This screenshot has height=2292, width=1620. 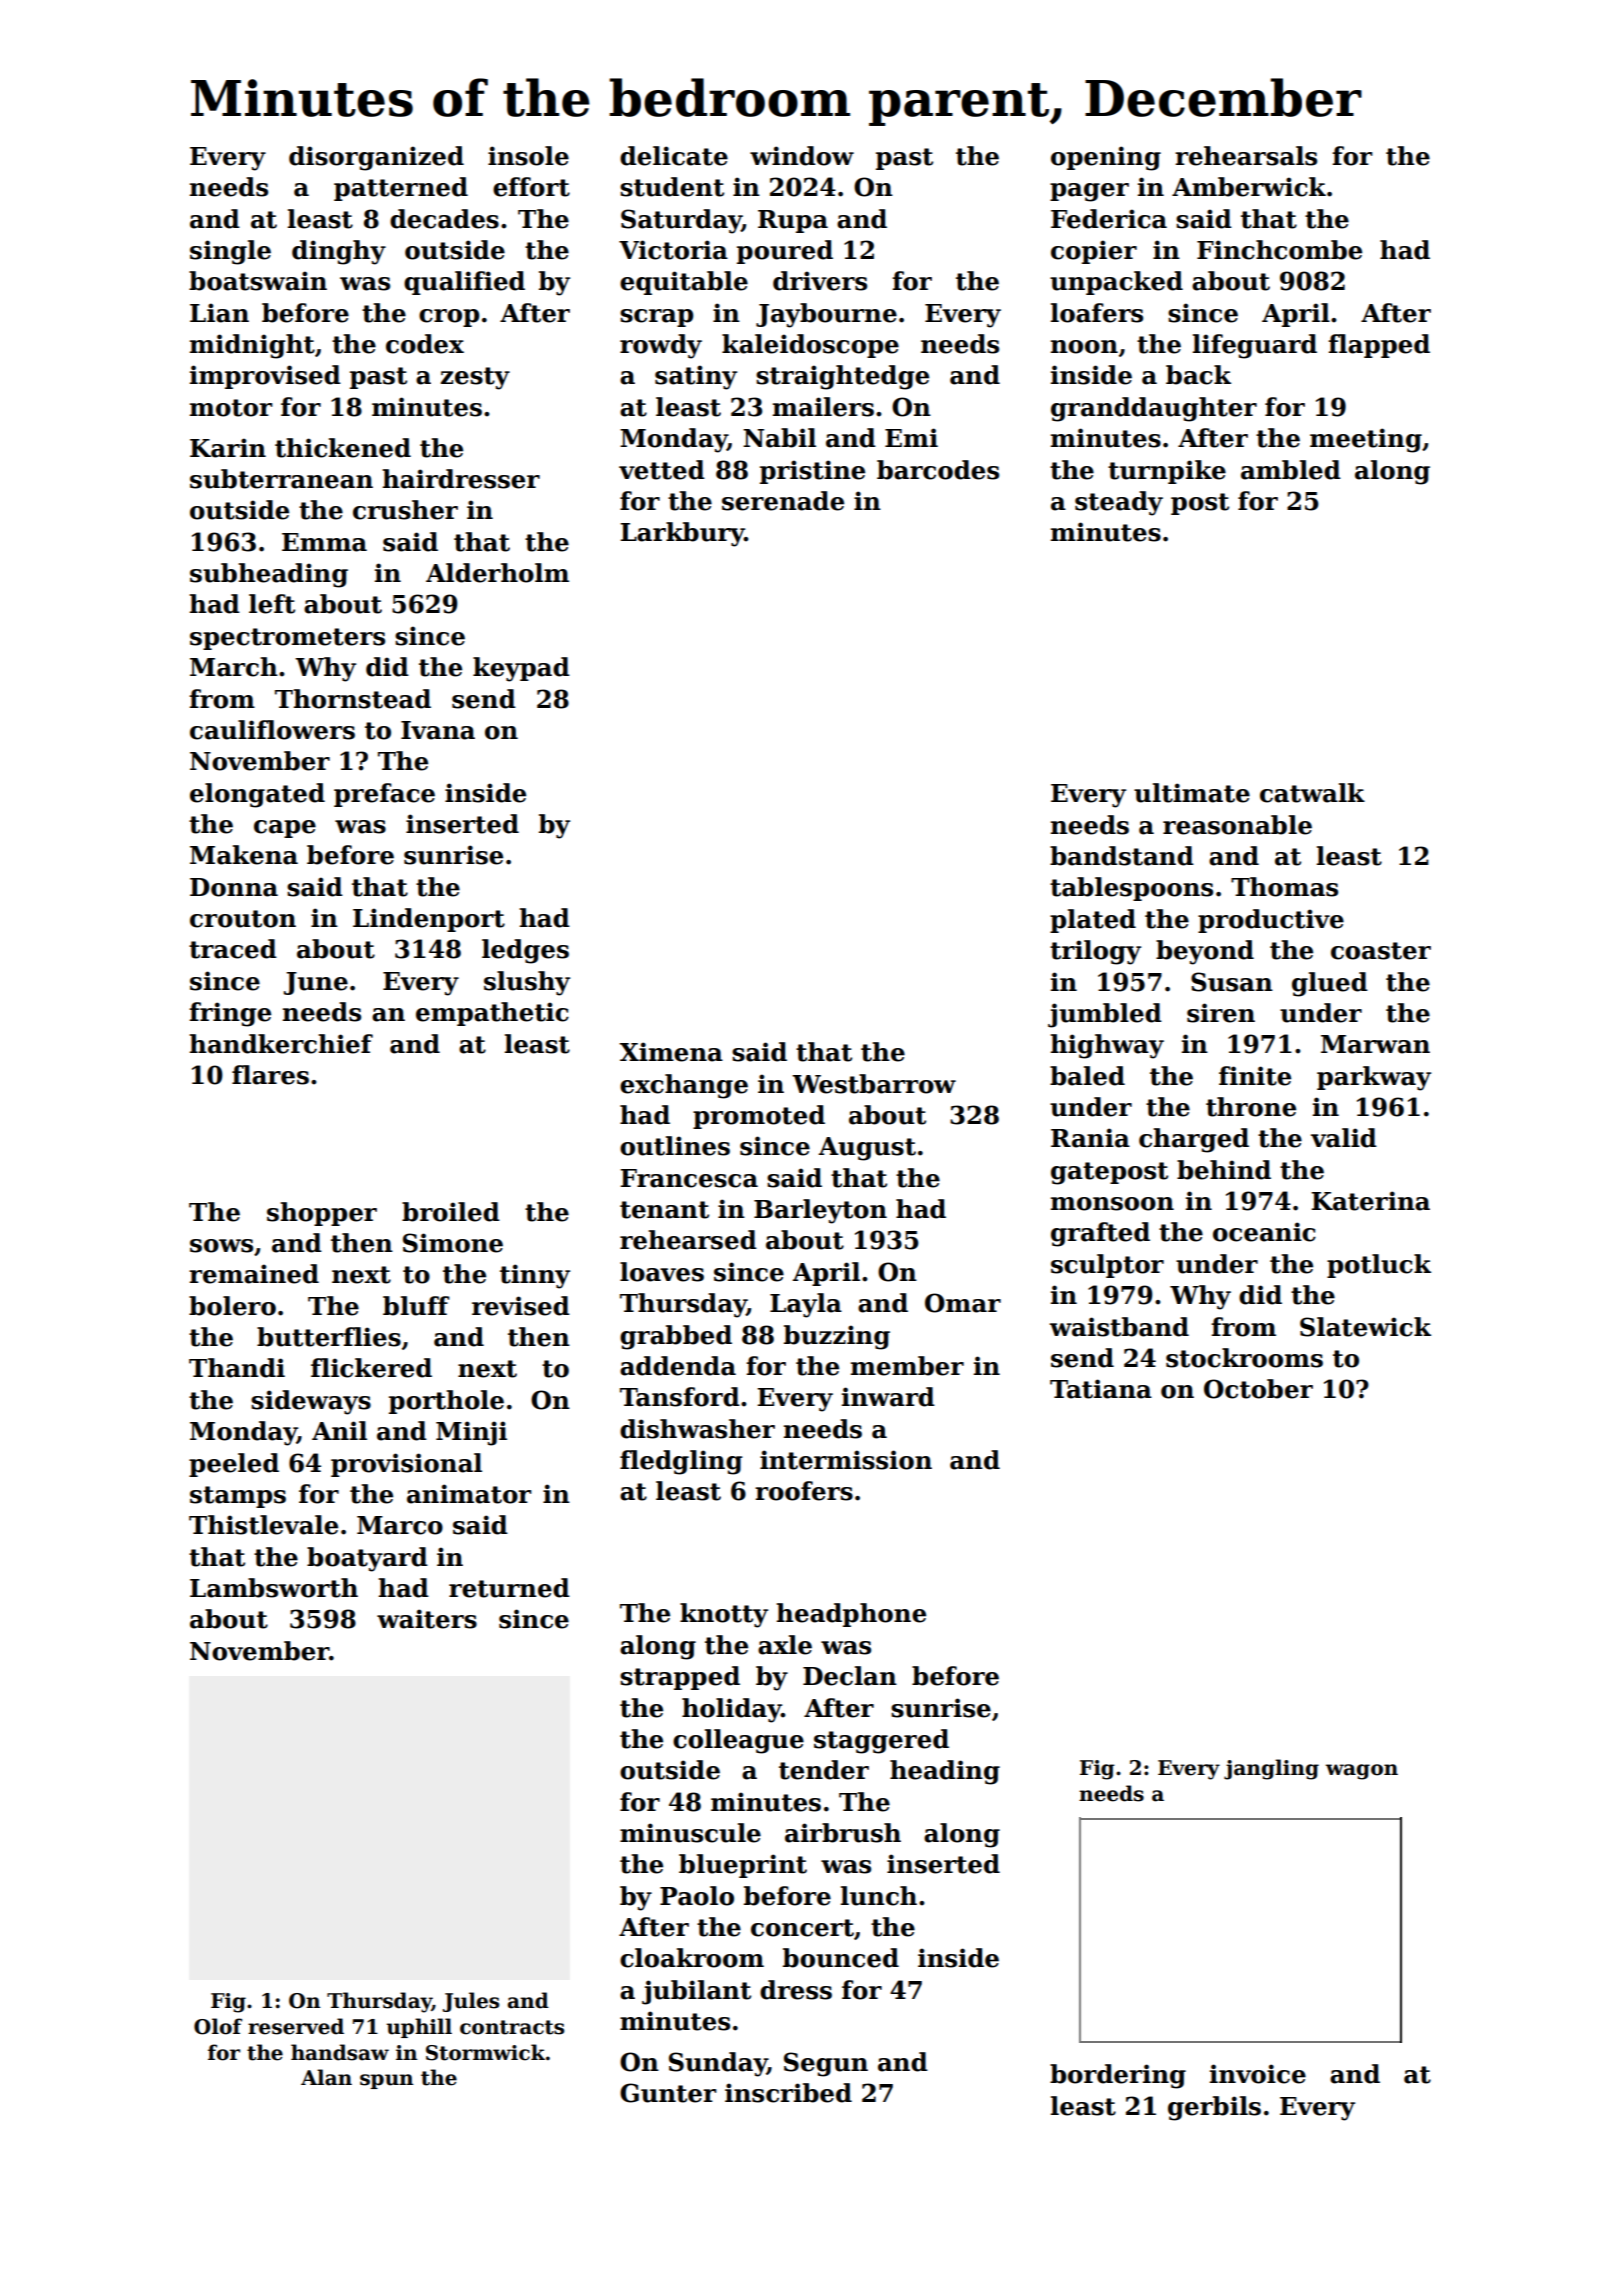 What do you see at coordinates (386, 2081) in the screenshot?
I see `spun` at bounding box center [386, 2081].
